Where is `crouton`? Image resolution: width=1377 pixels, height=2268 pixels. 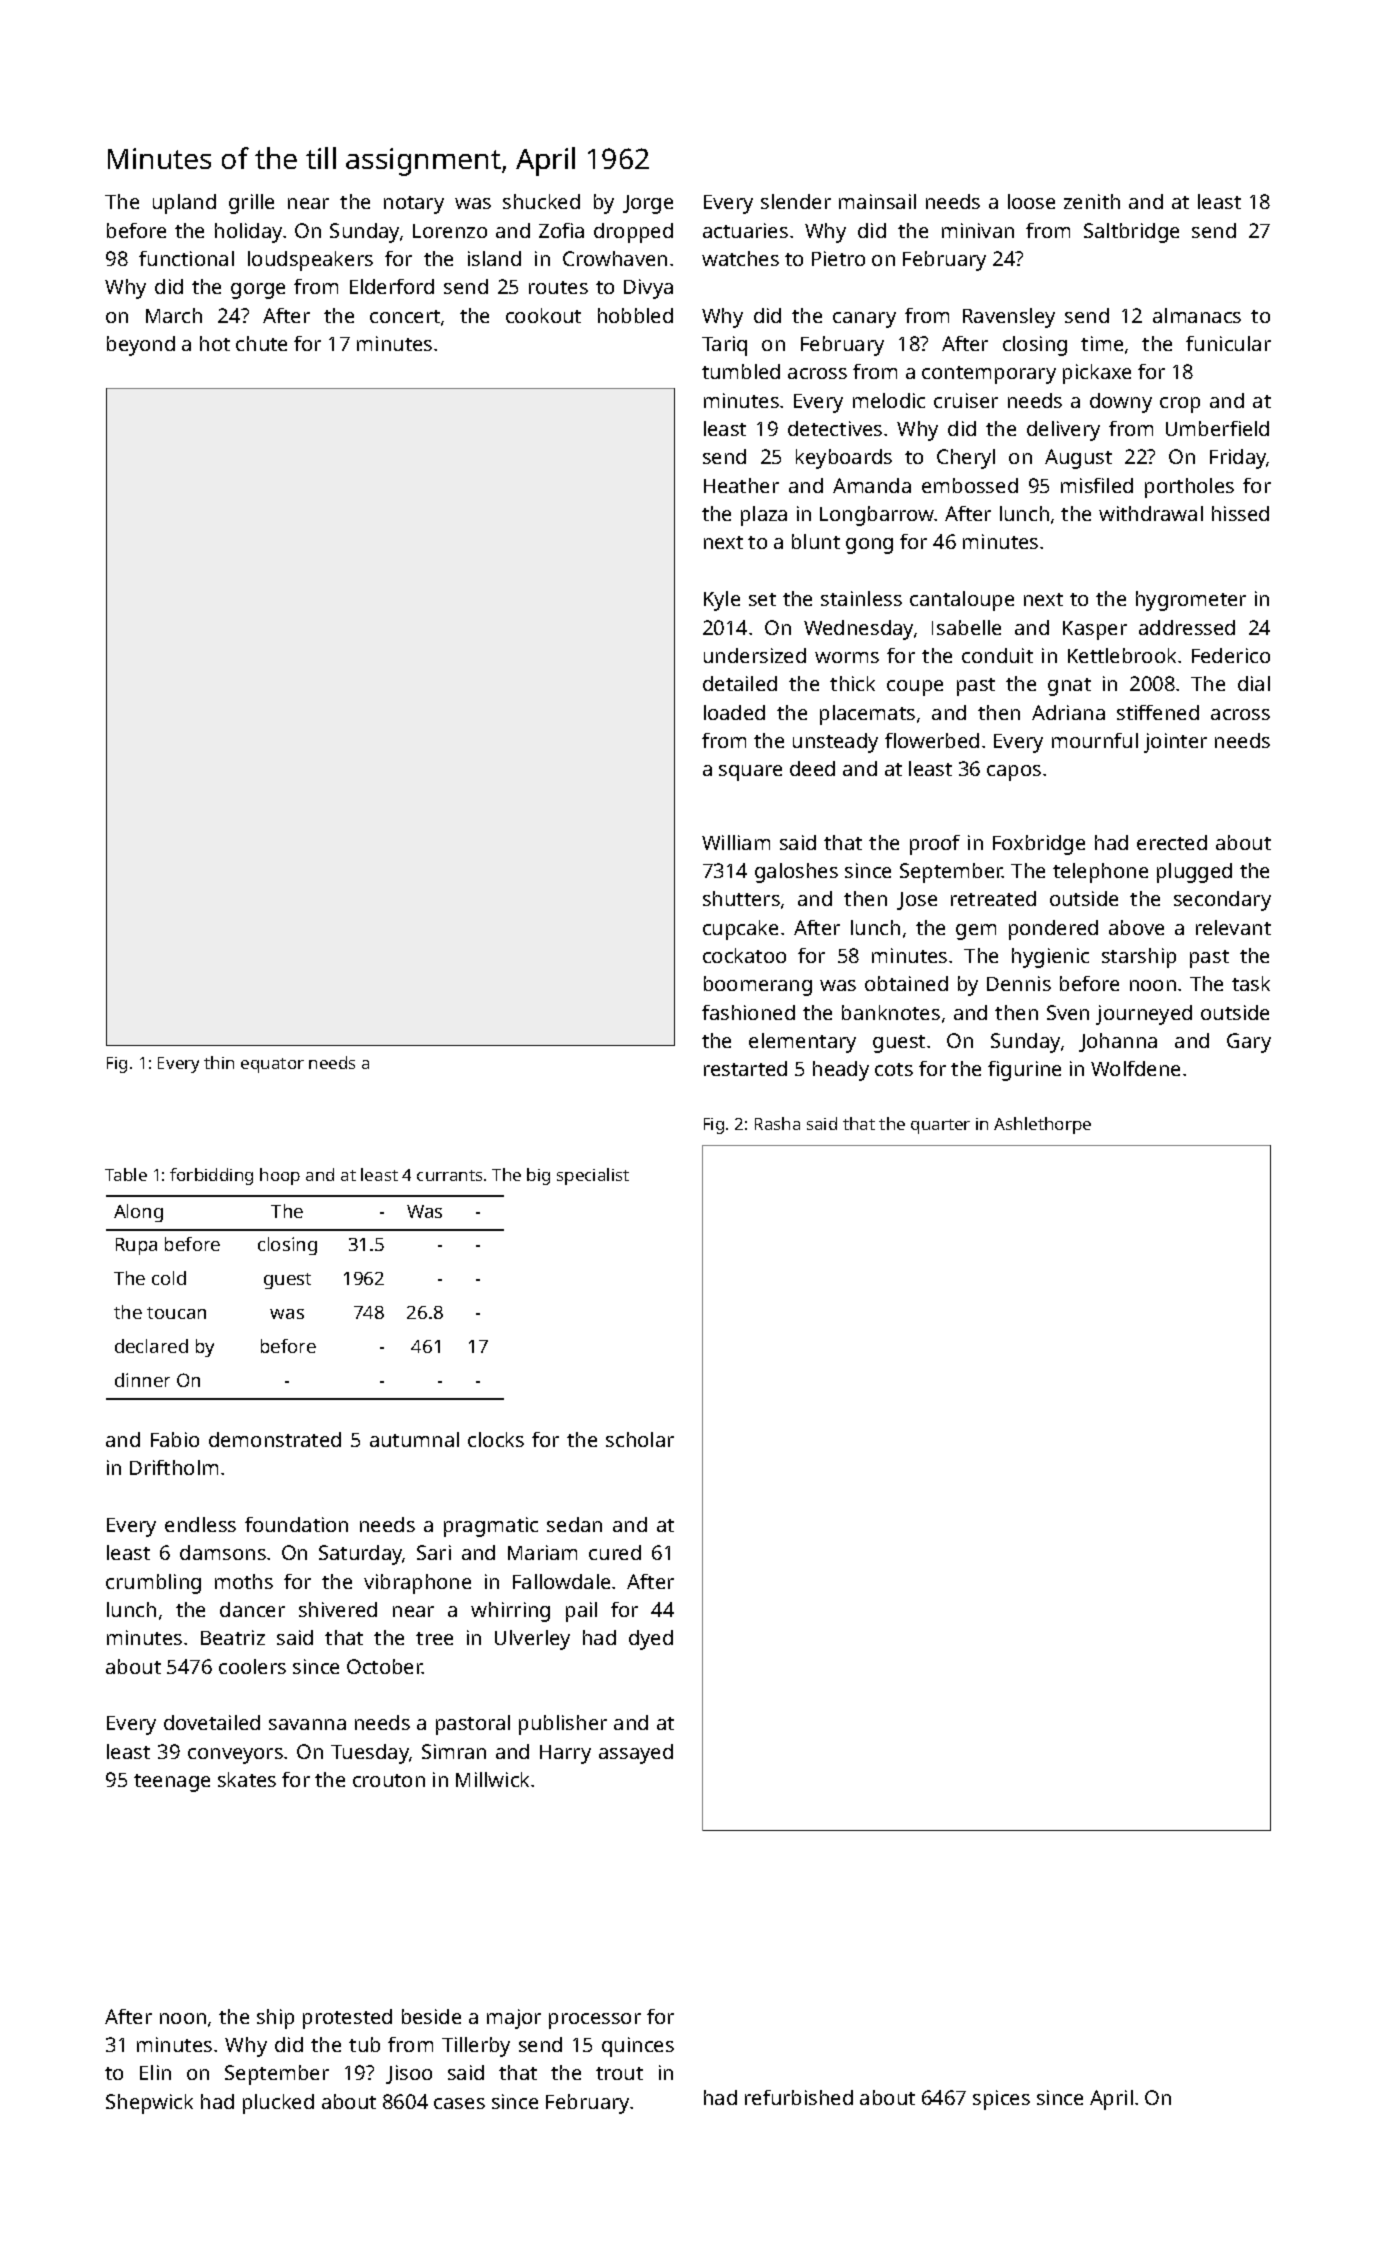 crouton is located at coordinates (389, 1780).
